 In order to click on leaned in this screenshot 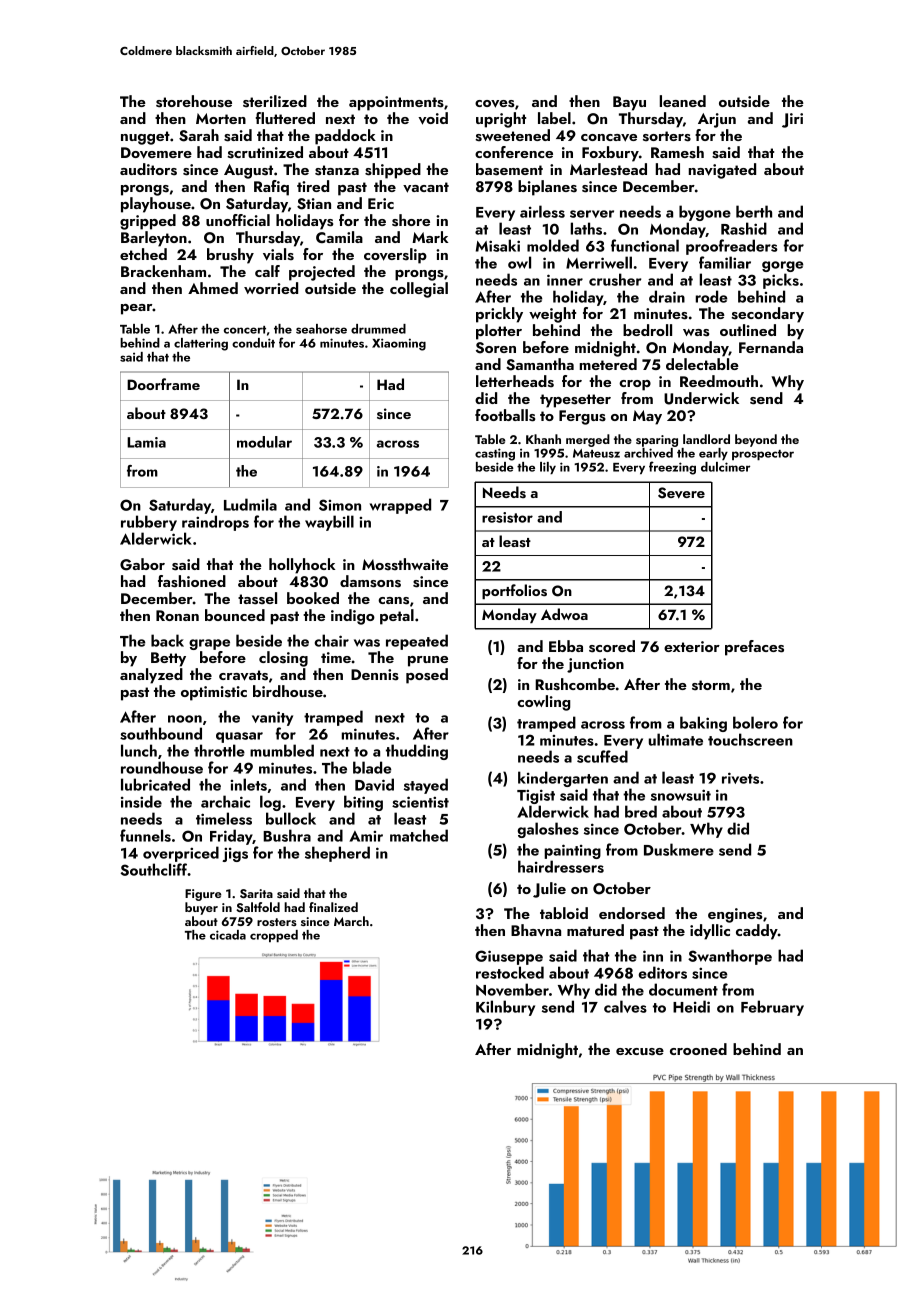, I will do `click(683, 101)`.
